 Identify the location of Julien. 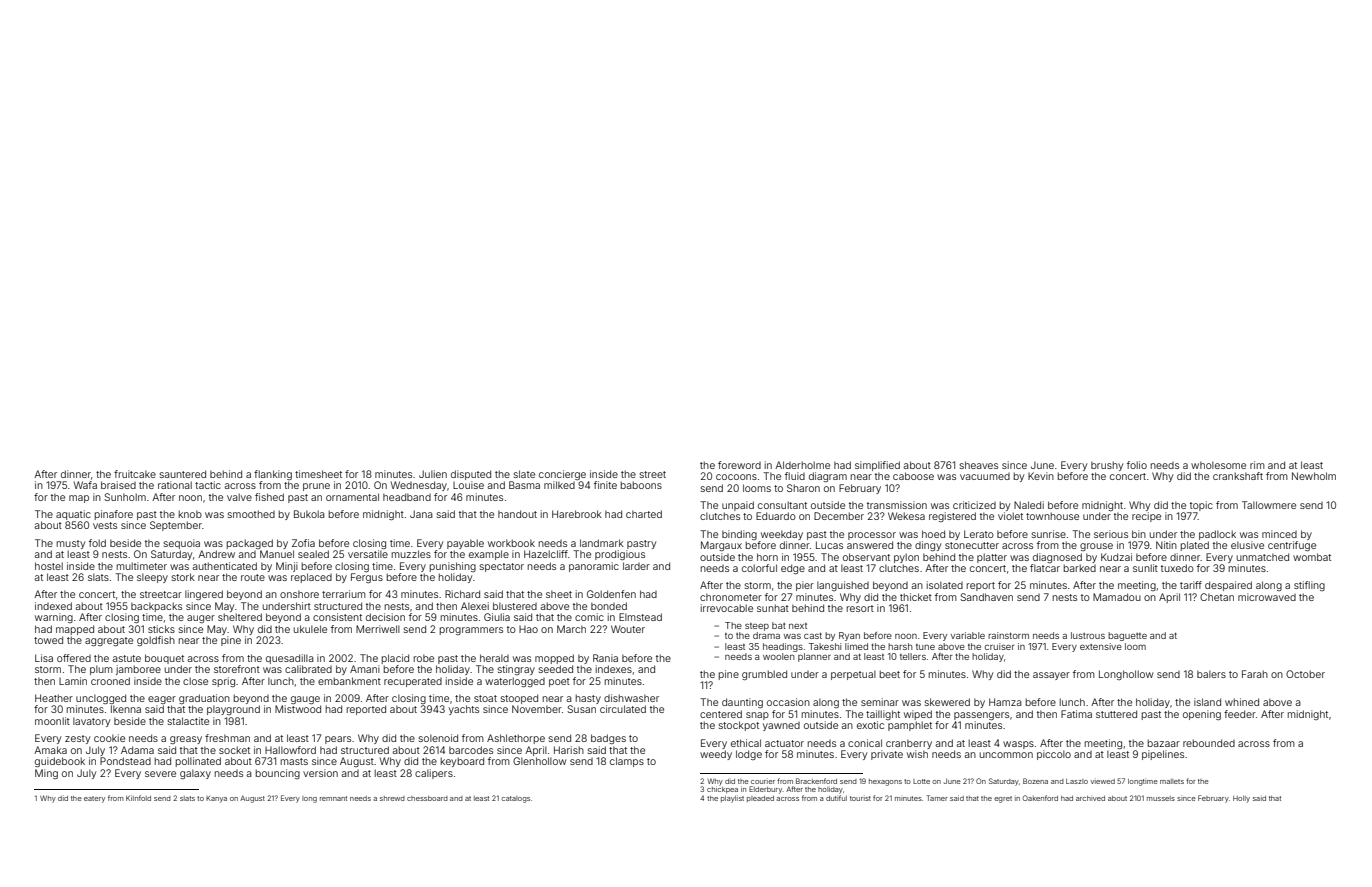
(433, 474).
